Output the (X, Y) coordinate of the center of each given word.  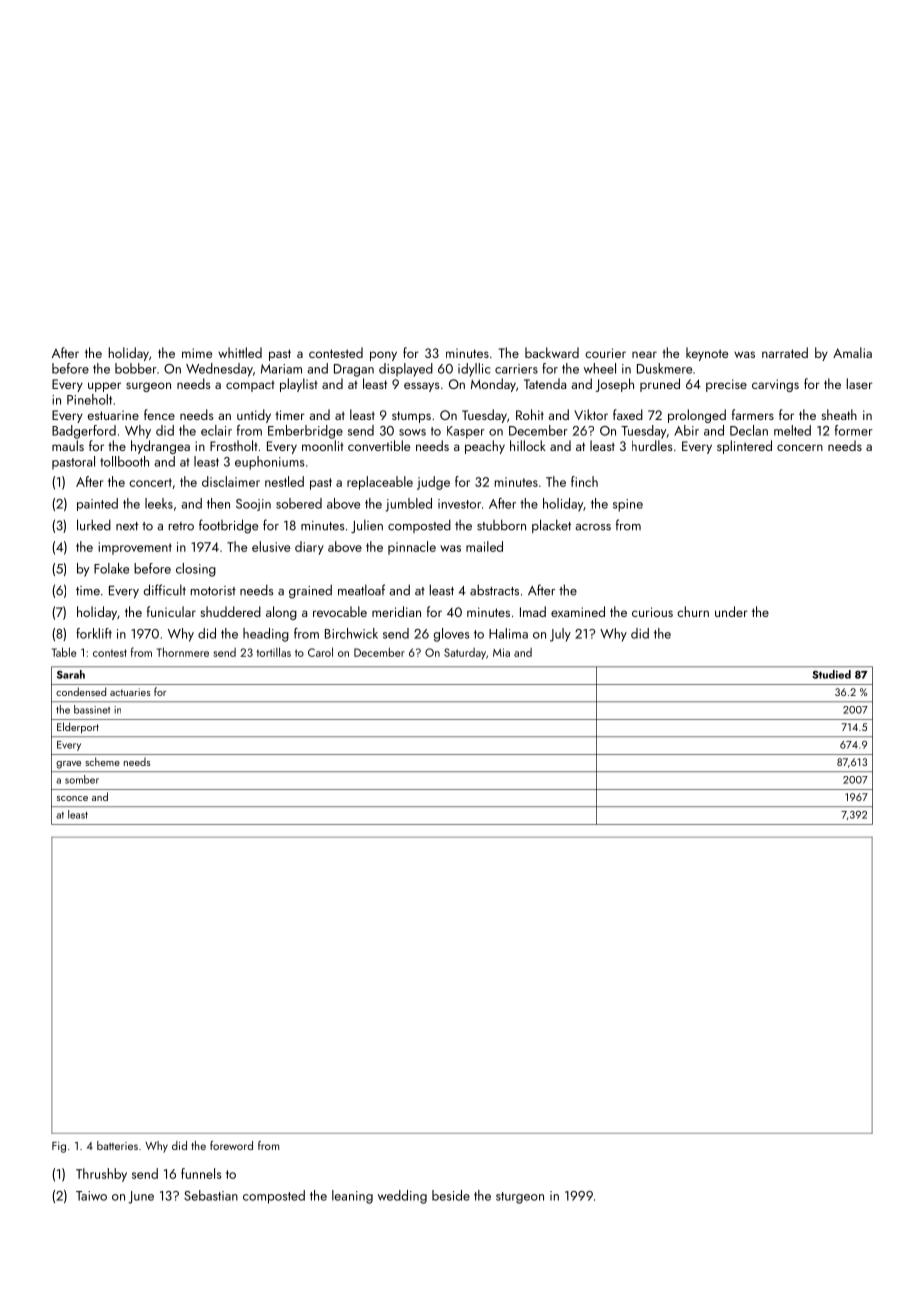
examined (578, 611)
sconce (72, 798)
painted (97, 504)
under (731, 611)
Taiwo (91, 1196)
